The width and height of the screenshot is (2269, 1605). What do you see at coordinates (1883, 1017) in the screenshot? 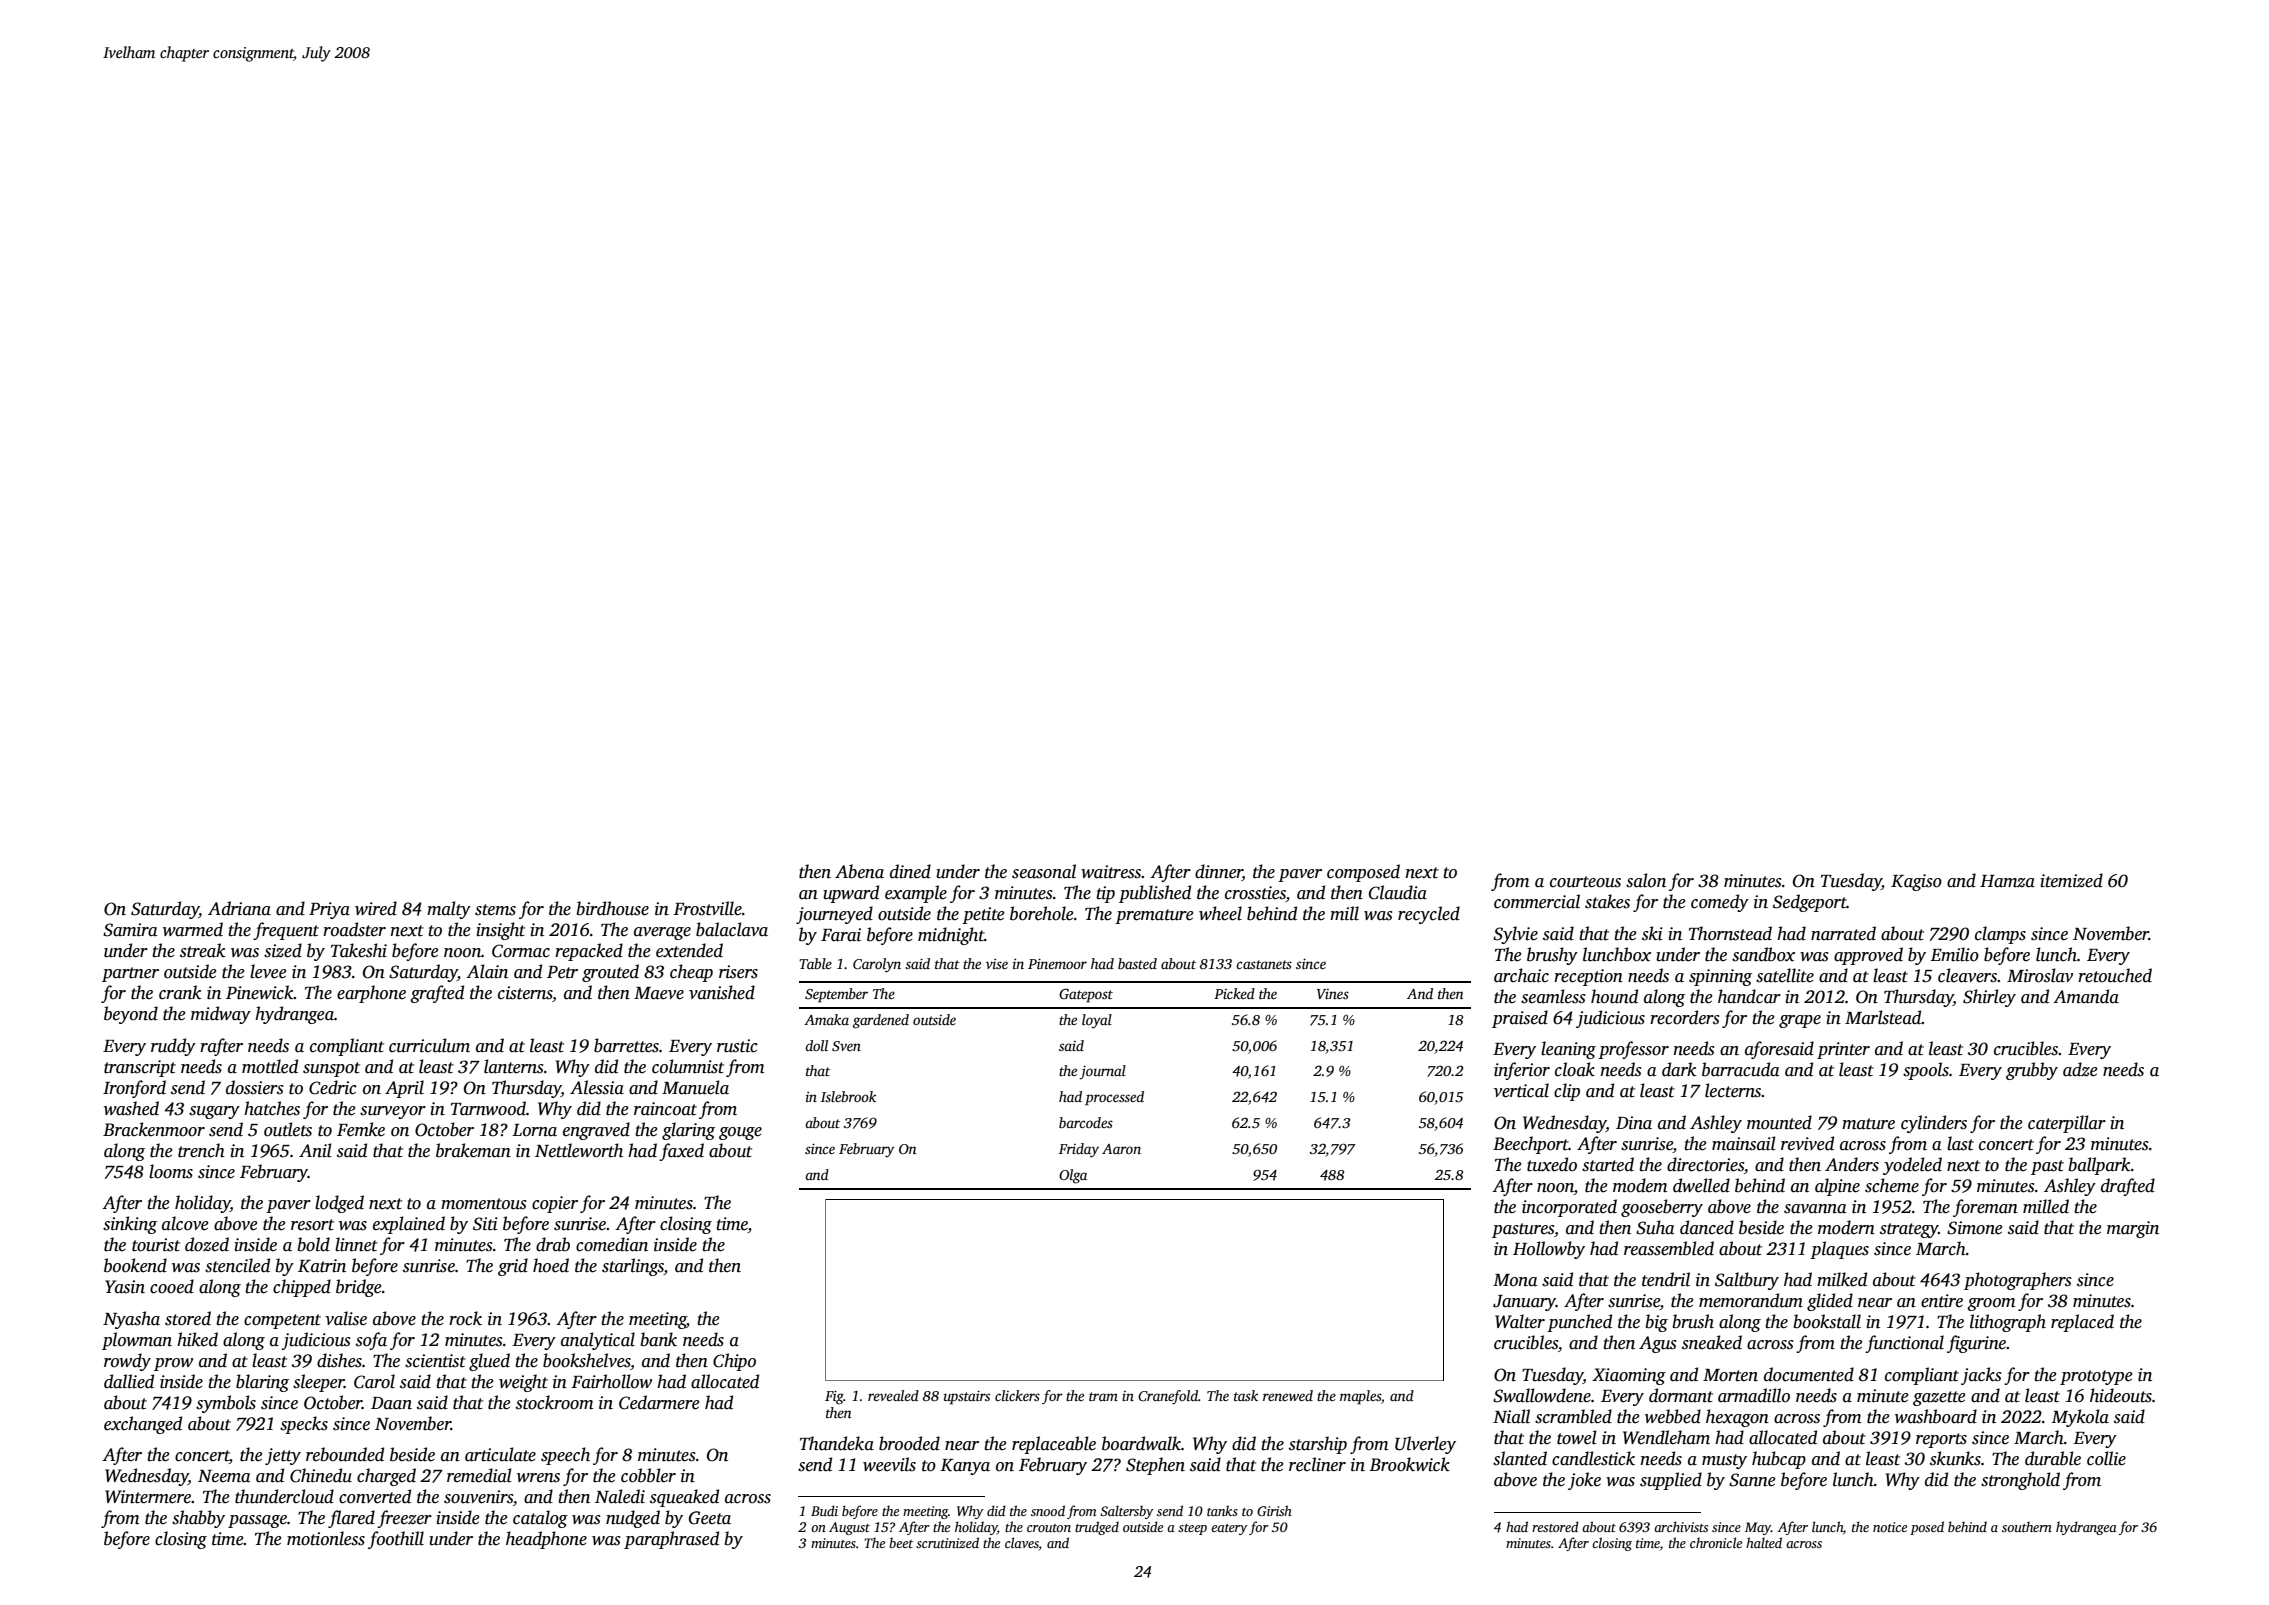
I see `Marlstead` at bounding box center [1883, 1017].
